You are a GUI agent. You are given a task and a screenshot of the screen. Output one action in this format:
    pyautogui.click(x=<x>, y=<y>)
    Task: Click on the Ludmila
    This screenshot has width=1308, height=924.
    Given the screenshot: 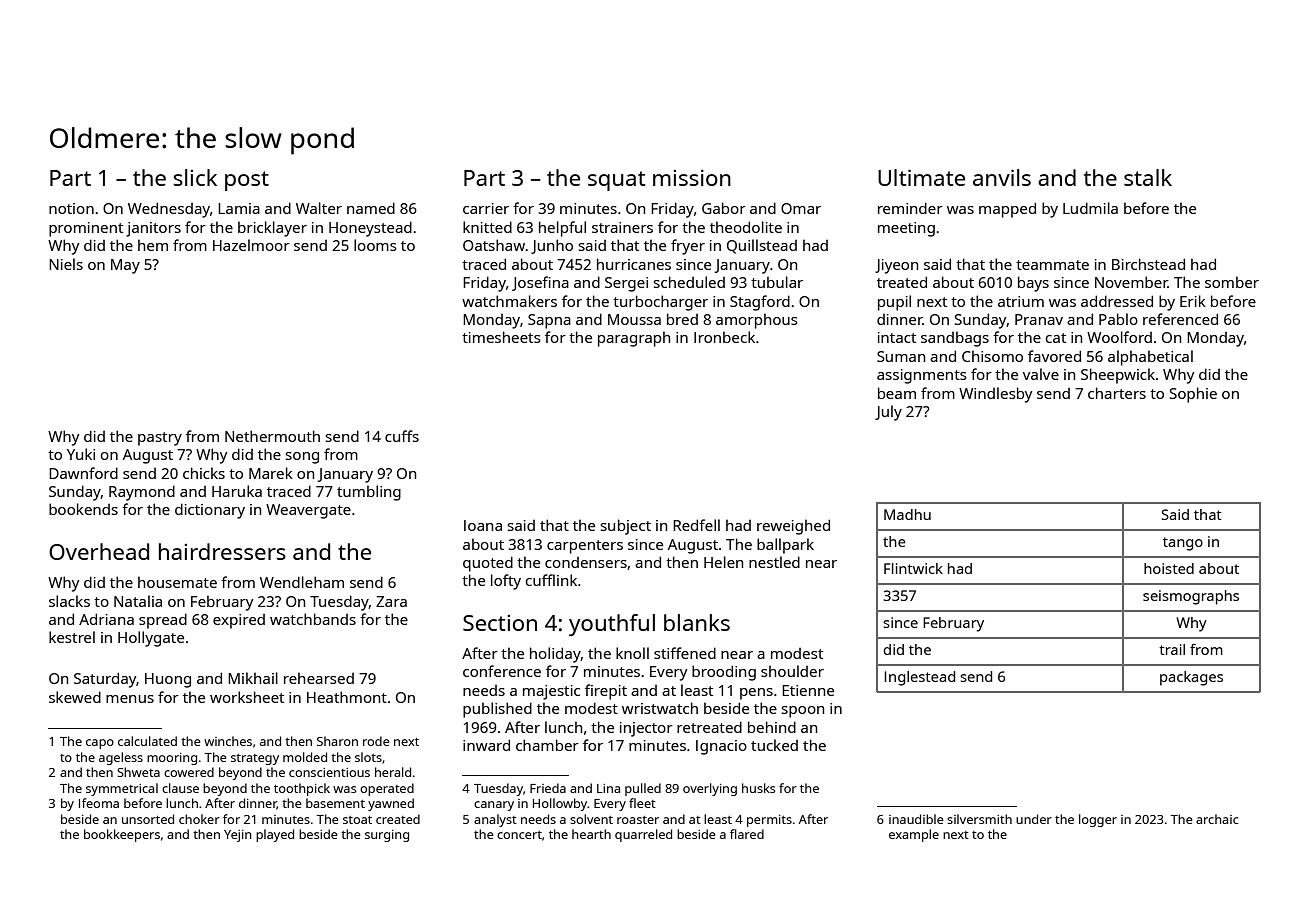 What is the action you would take?
    pyautogui.click(x=1090, y=208)
